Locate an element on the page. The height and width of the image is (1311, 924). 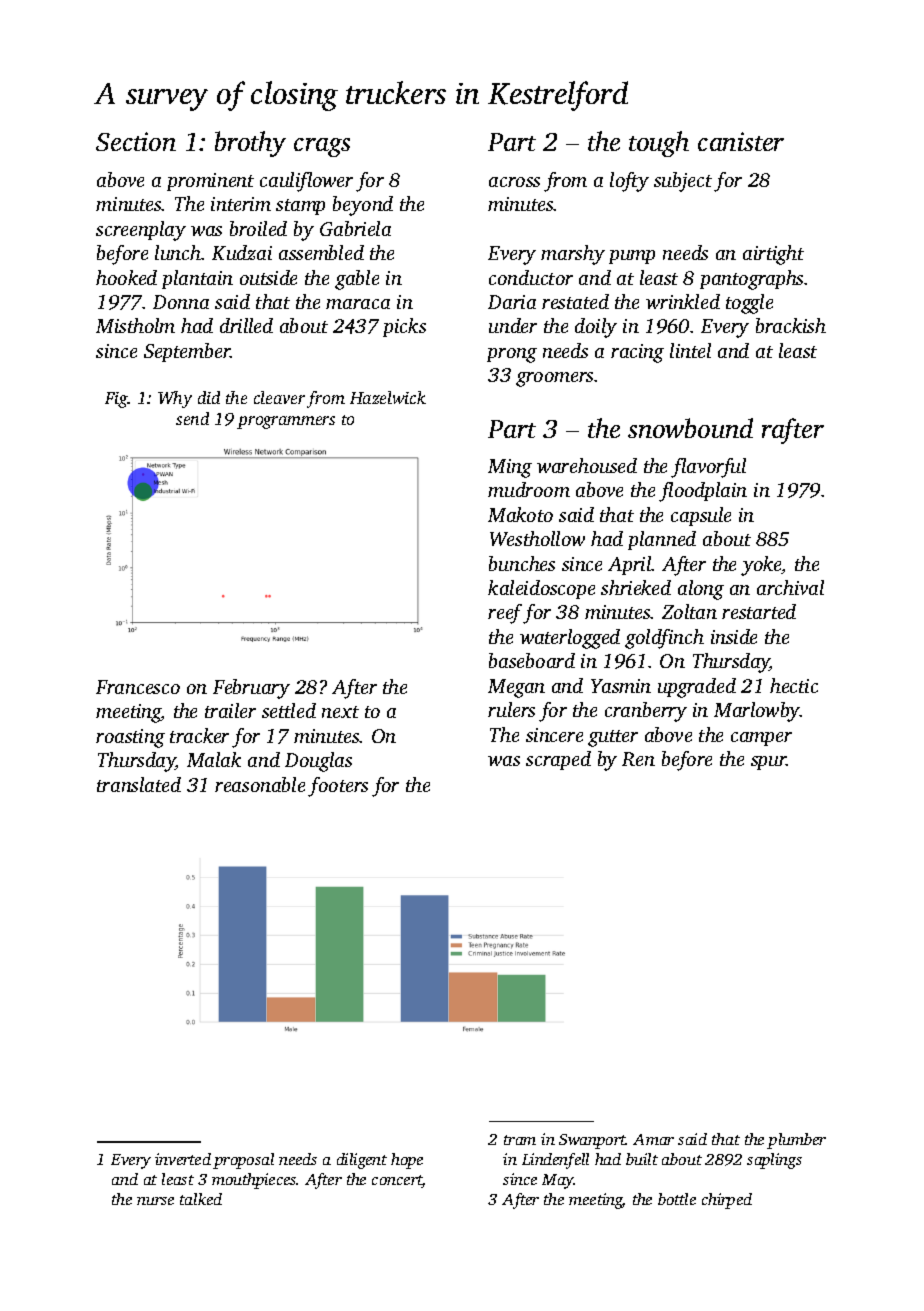
lofty is located at coordinates (629, 182).
